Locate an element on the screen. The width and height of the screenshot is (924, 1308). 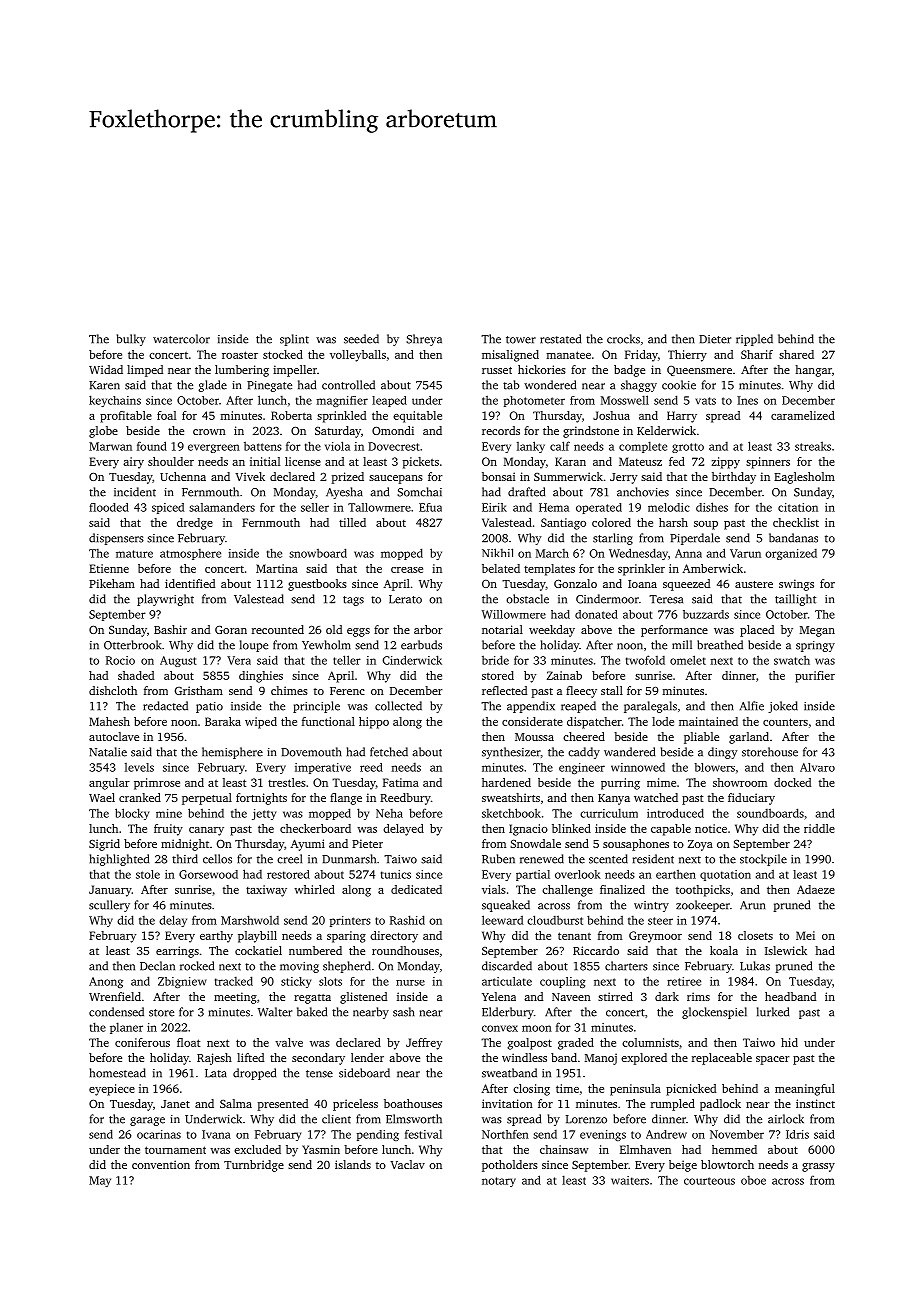
Turnbridge is located at coordinates (254, 1166).
